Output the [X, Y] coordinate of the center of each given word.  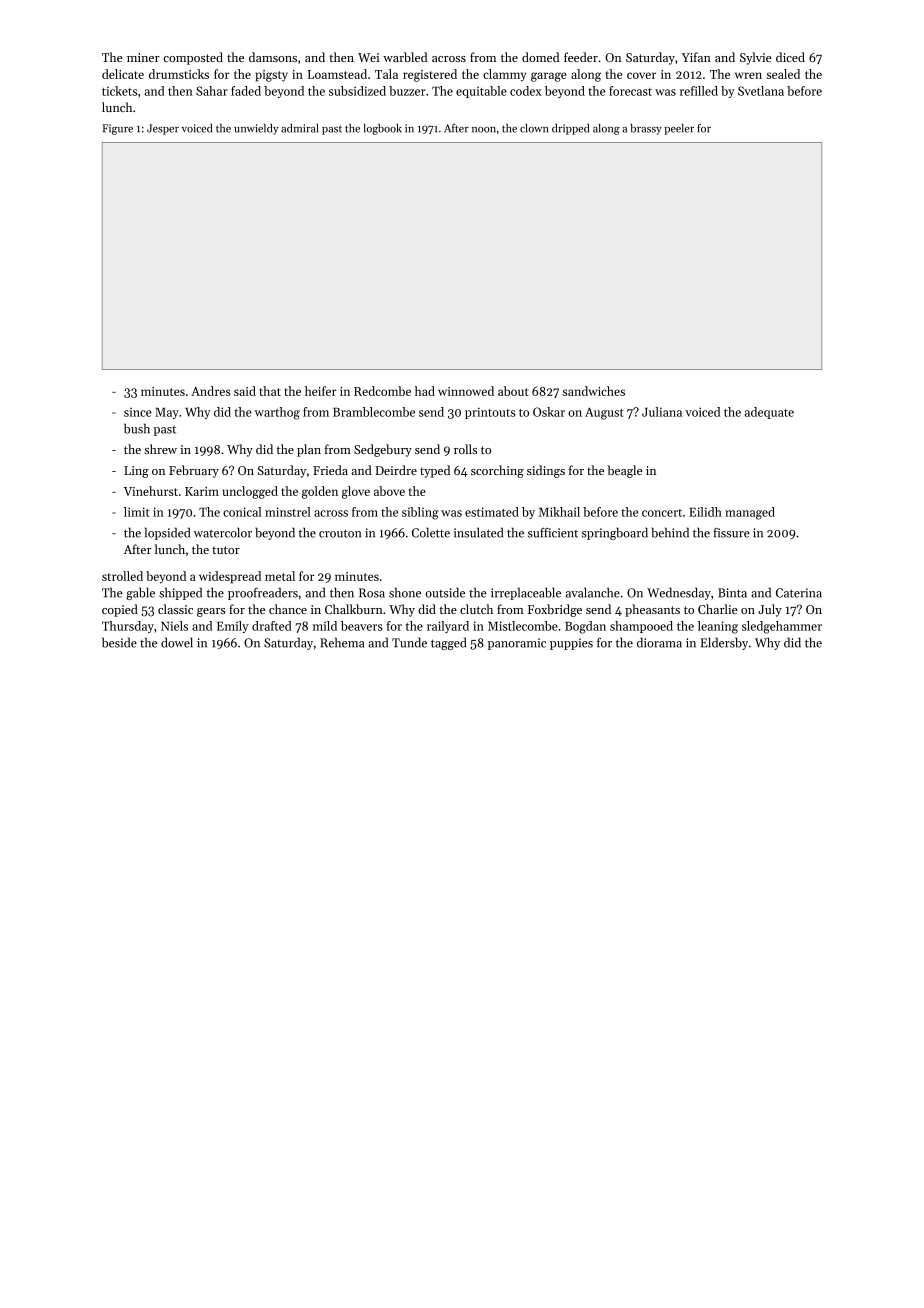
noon [484, 130]
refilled [699, 91]
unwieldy [256, 129]
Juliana [662, 412]
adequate [769, 413]
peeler [679, 129]
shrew [160, 449]
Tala [386, 74]
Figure [117, 129]
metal [280, 576]
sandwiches [594, 391]
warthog [277, 413]
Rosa [372, 593]
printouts [490, 413]
